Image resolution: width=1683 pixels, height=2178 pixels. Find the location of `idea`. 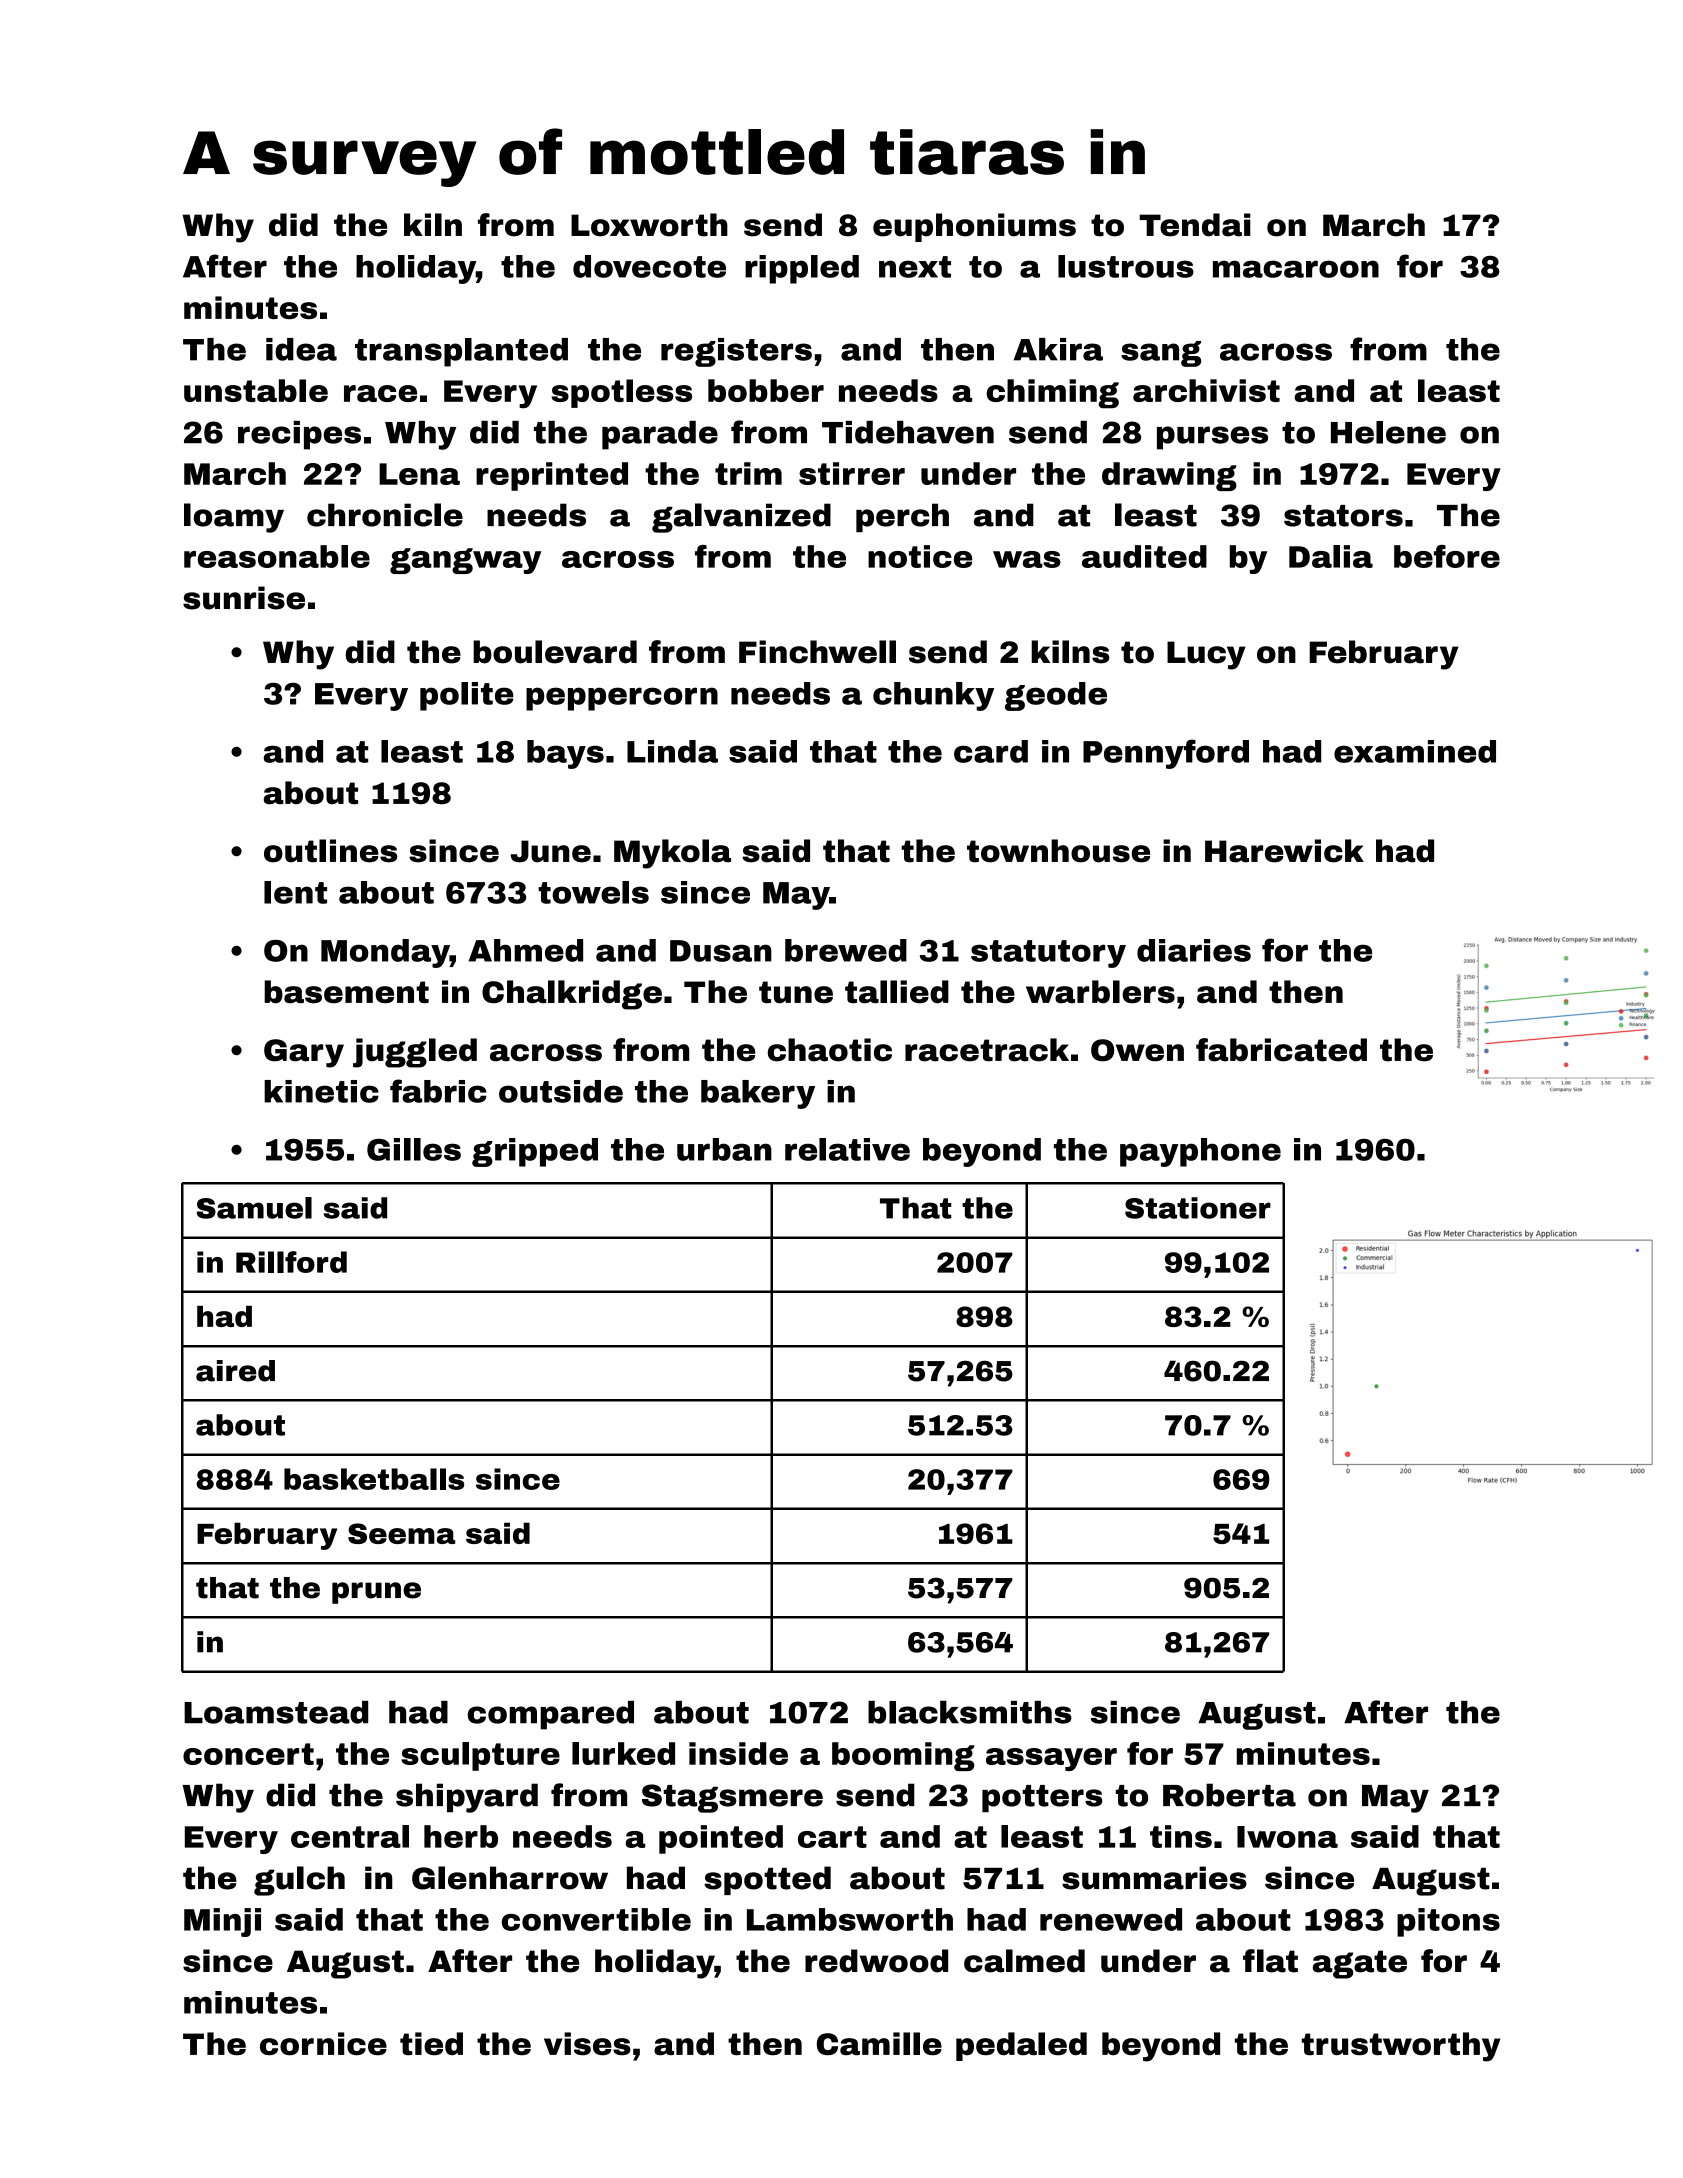

idea is located at coordinates (301, 349).
